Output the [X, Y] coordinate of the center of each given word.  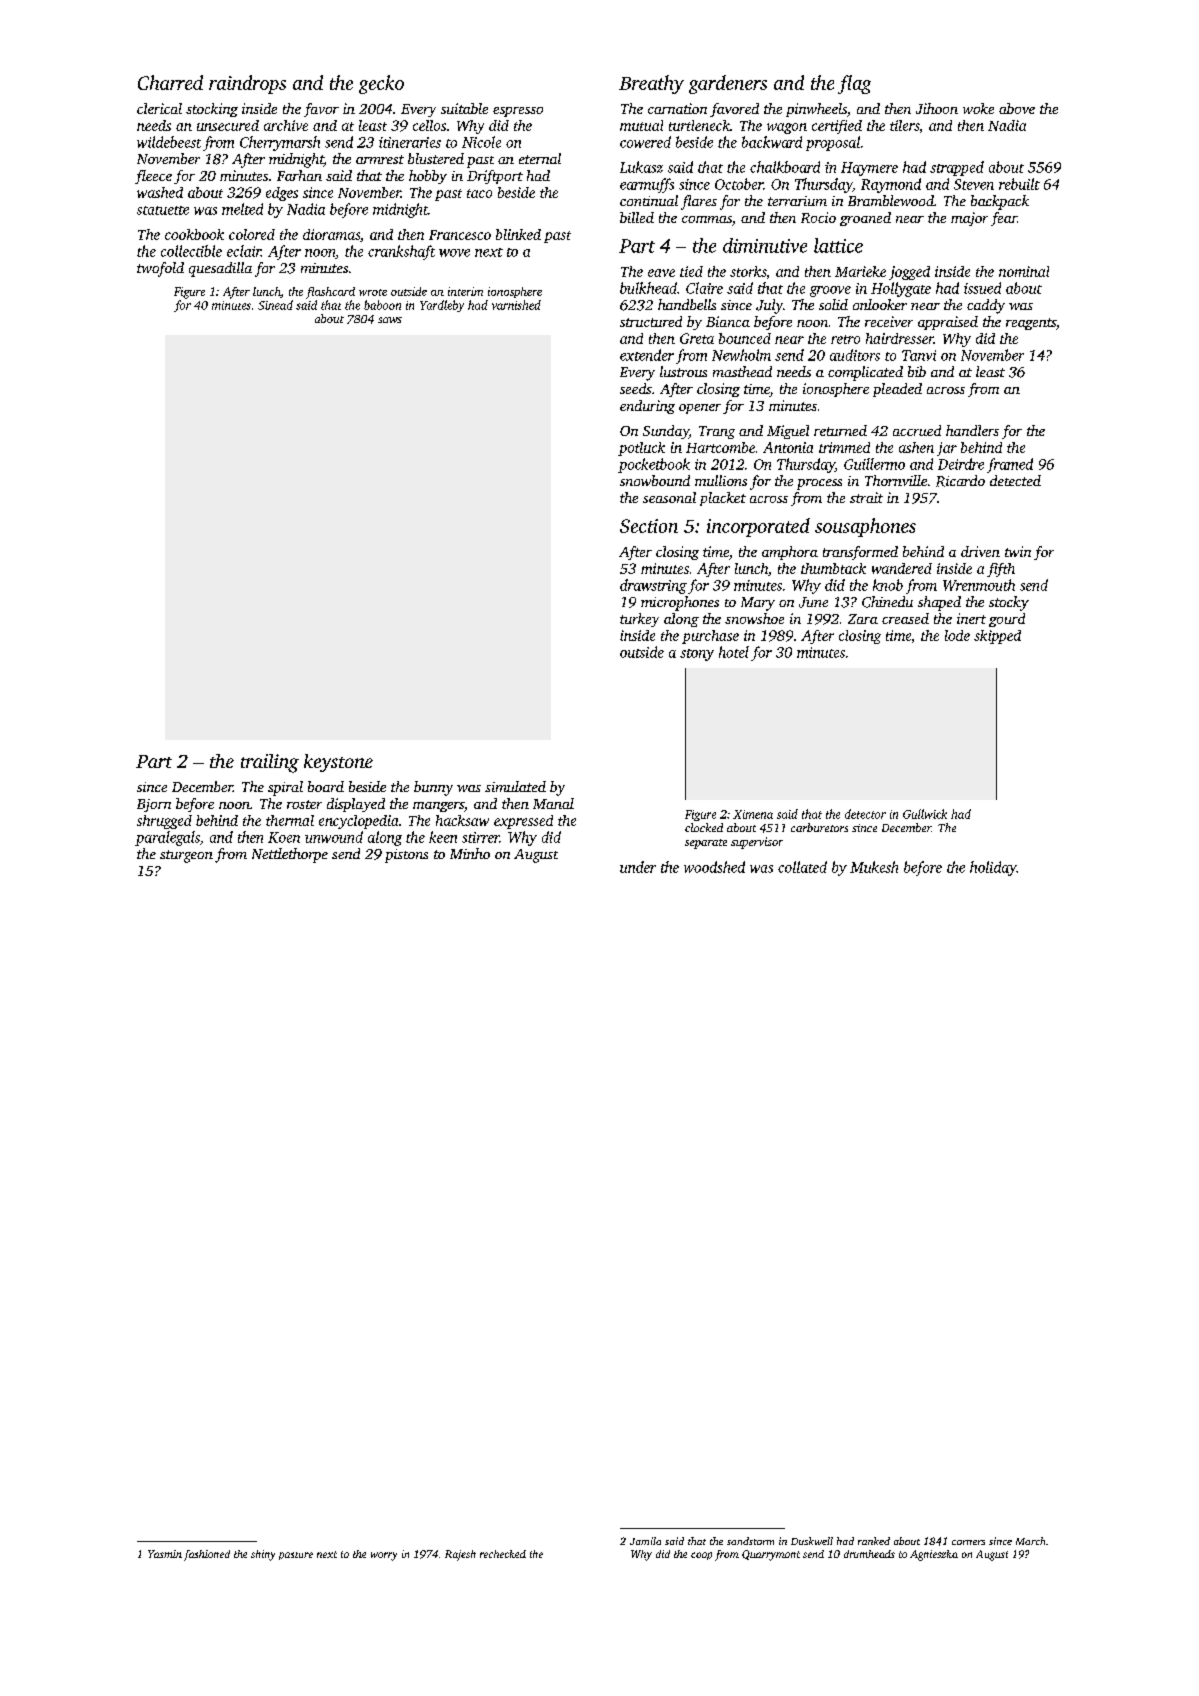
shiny [263, 1555]
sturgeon [186, 856]
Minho [470, 853]
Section [649, 526]
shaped [939, 603]
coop [701, 1556]
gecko [381, 84]
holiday [993, 868]
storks [748, 271]
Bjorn [154, 805]
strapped [957, 168]
